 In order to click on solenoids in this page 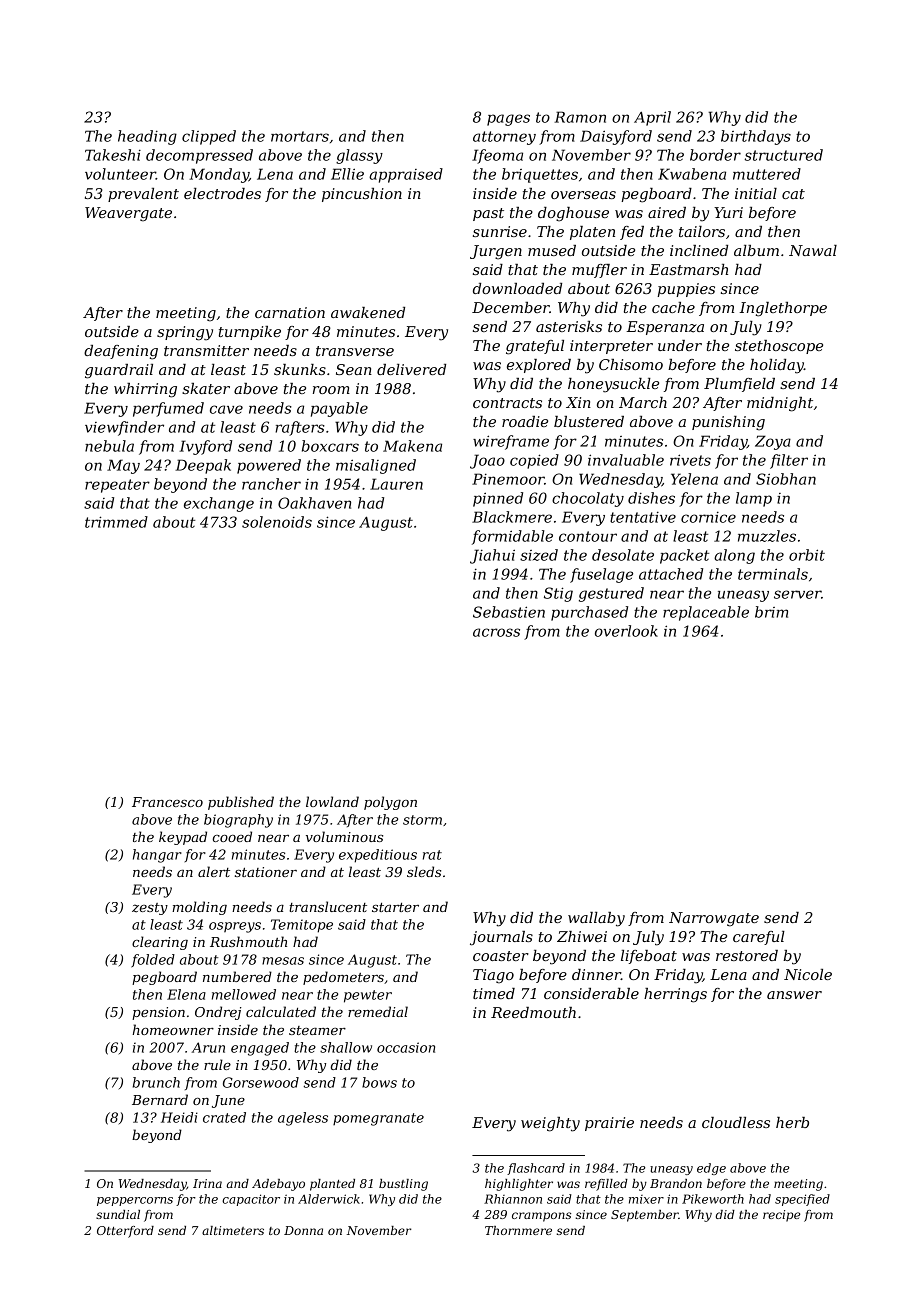, I will do `click(277, 522)`.
